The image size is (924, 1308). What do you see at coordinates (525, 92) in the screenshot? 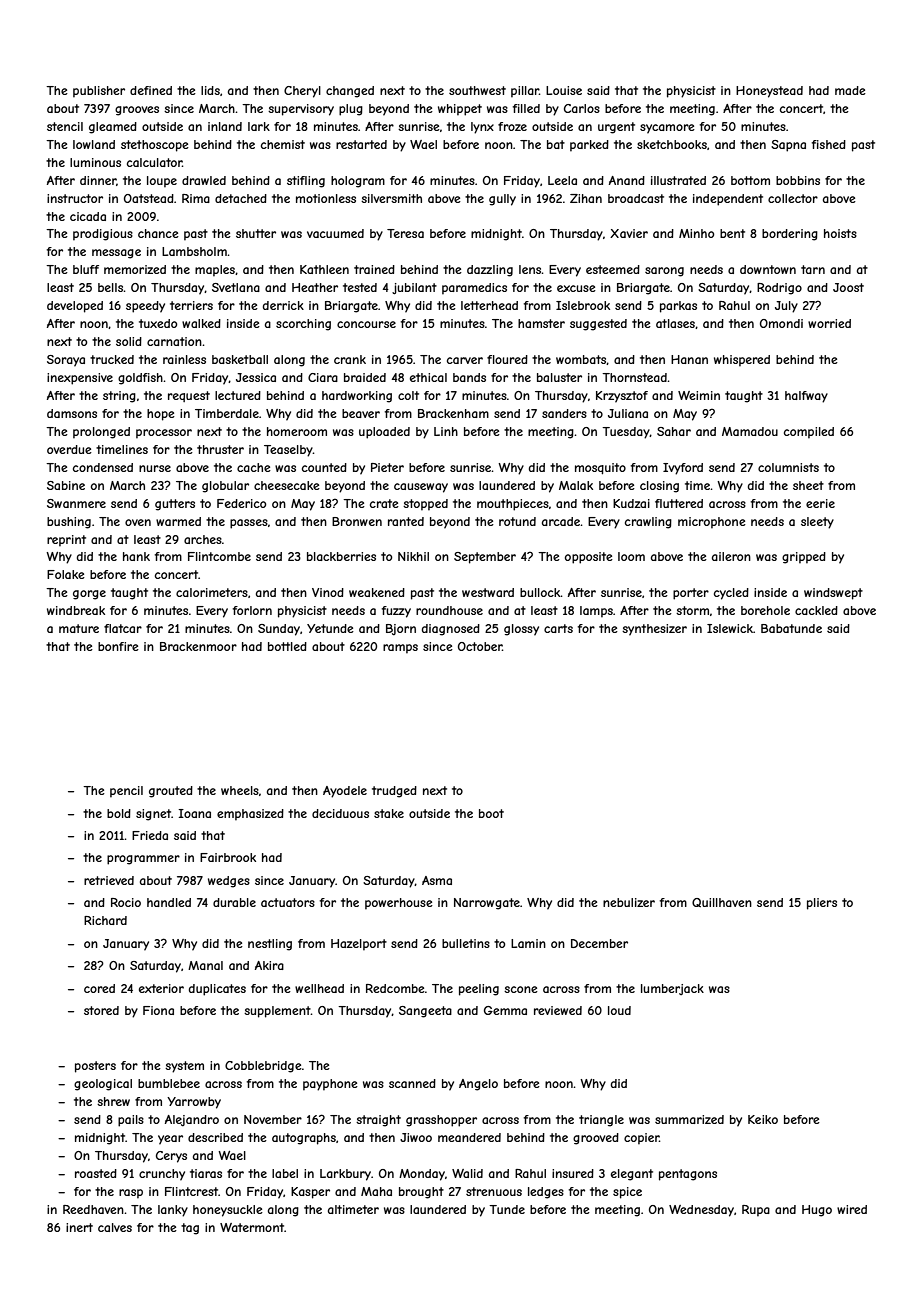
I see `pillar` at bounding box center [525, 92].
